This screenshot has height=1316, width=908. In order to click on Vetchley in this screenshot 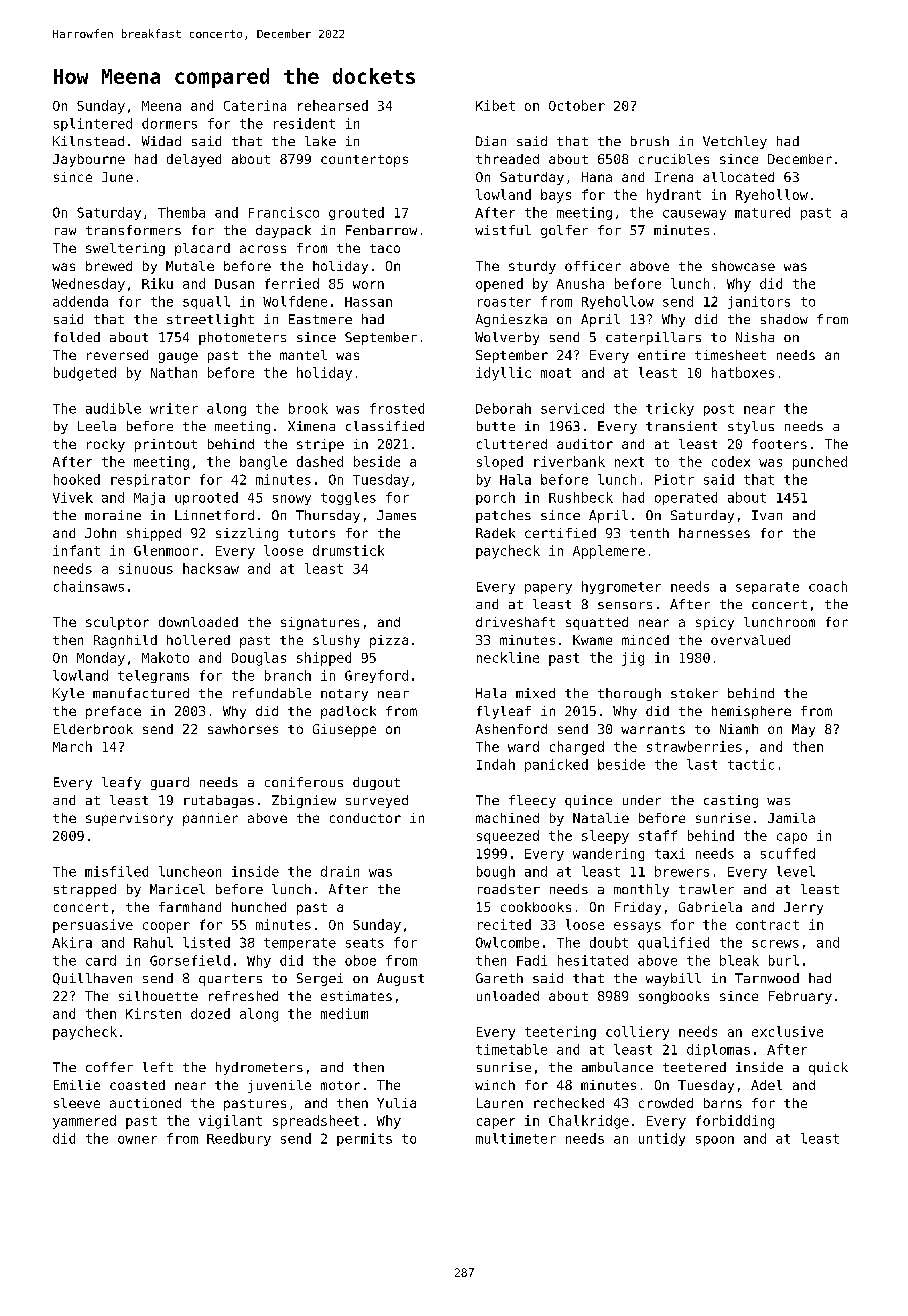, I will do `click(735, 142)`.
